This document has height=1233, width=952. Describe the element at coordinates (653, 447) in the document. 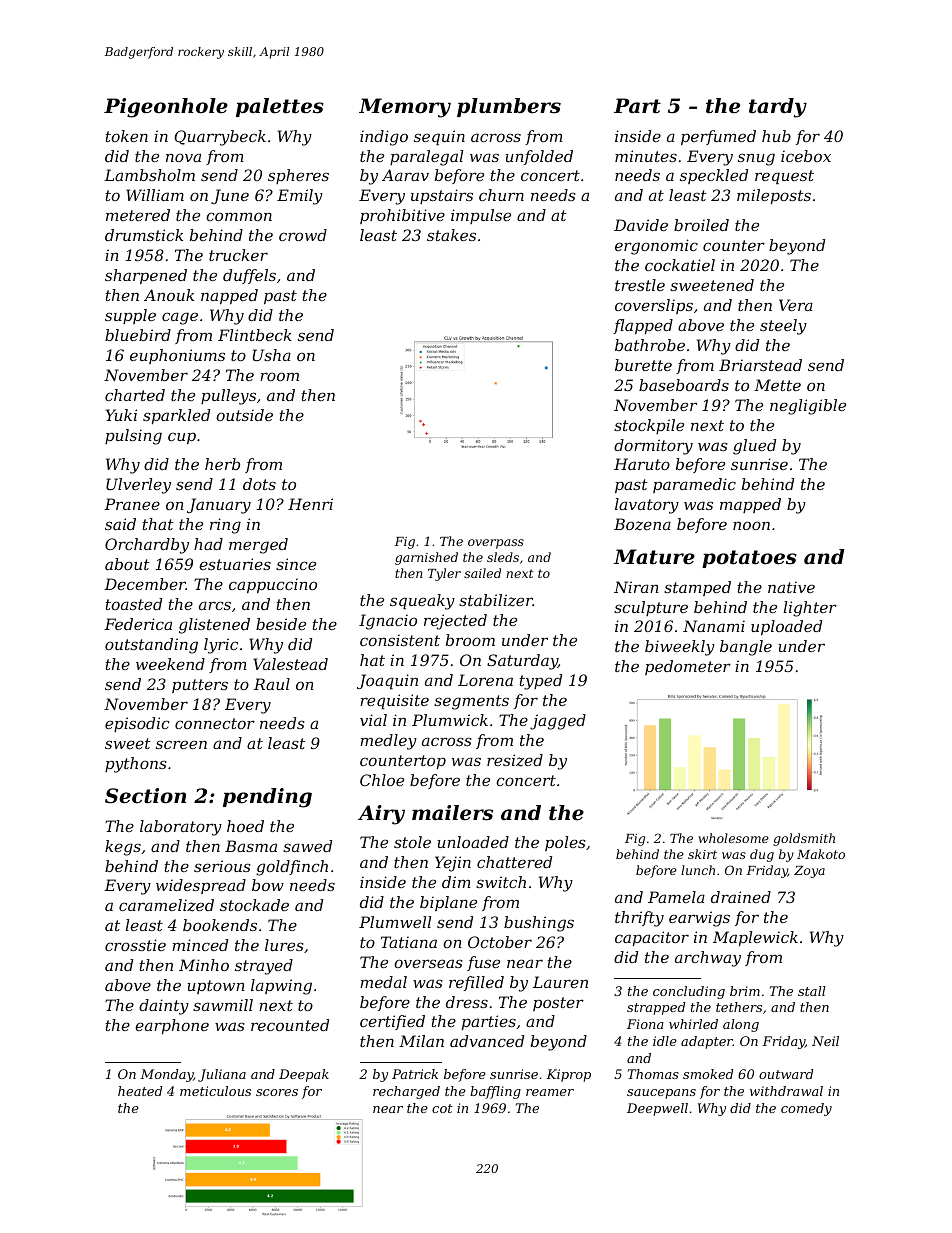

I see `dormitory` at that location.
